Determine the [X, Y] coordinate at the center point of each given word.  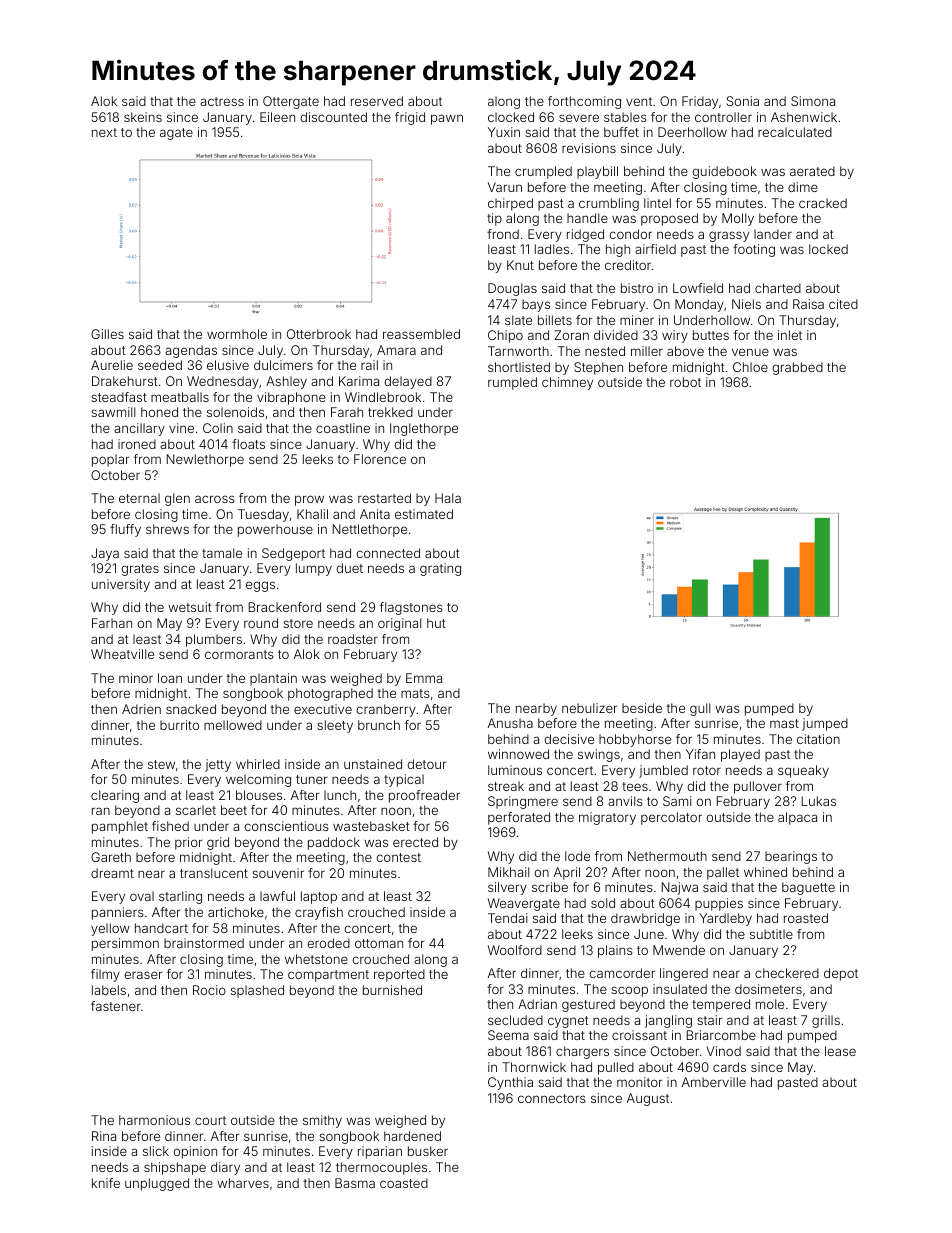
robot [685, 382]
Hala [448, 498]
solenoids [235, 412]
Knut [520, 265]
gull [700, 709]
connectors [552, 1098]
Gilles [107, 334]
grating [440, 569]
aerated [812, 171]
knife [106, 1183]
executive [323, 709]
